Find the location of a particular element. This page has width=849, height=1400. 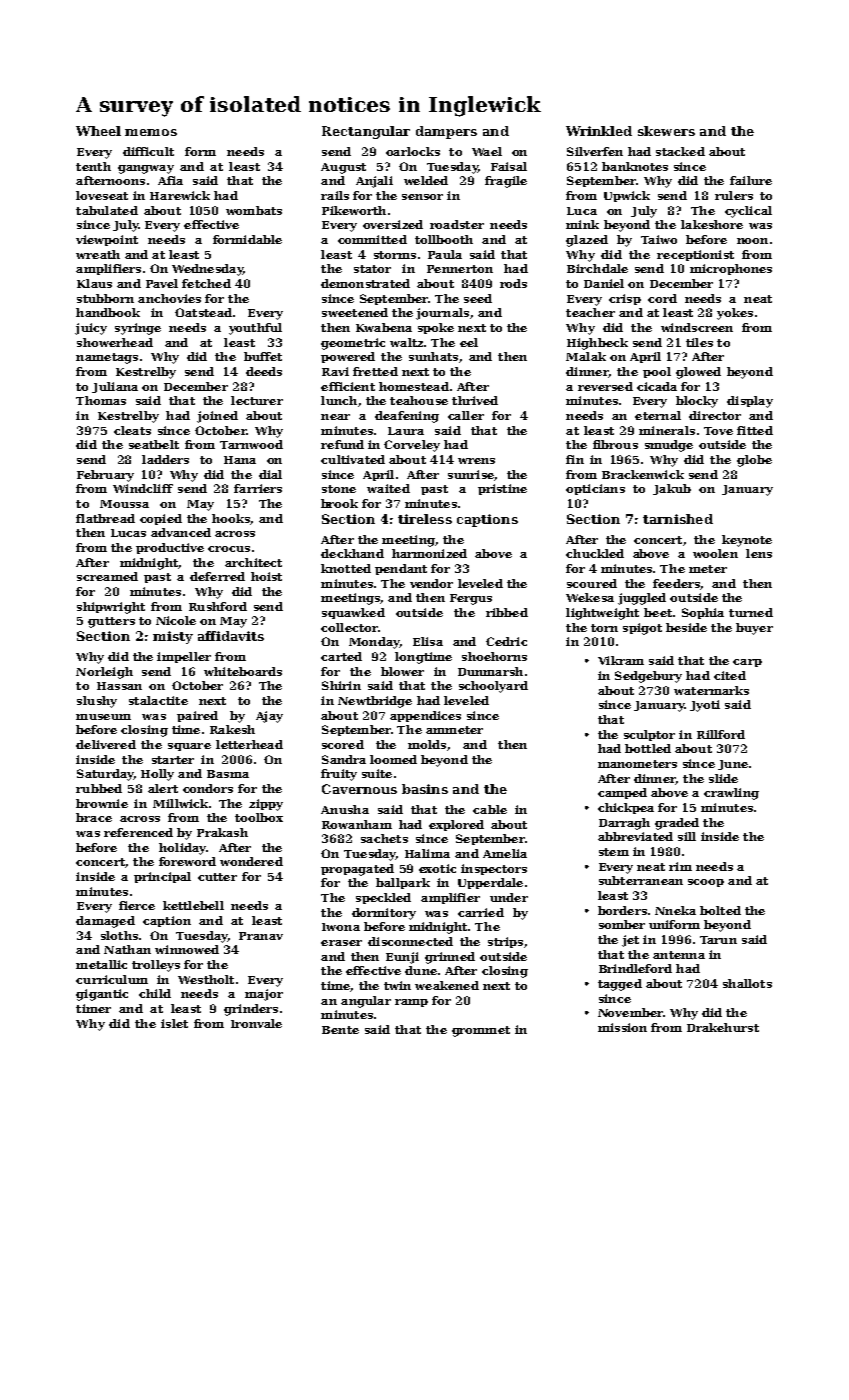

ramp is located at coordinates (411, 1003).
